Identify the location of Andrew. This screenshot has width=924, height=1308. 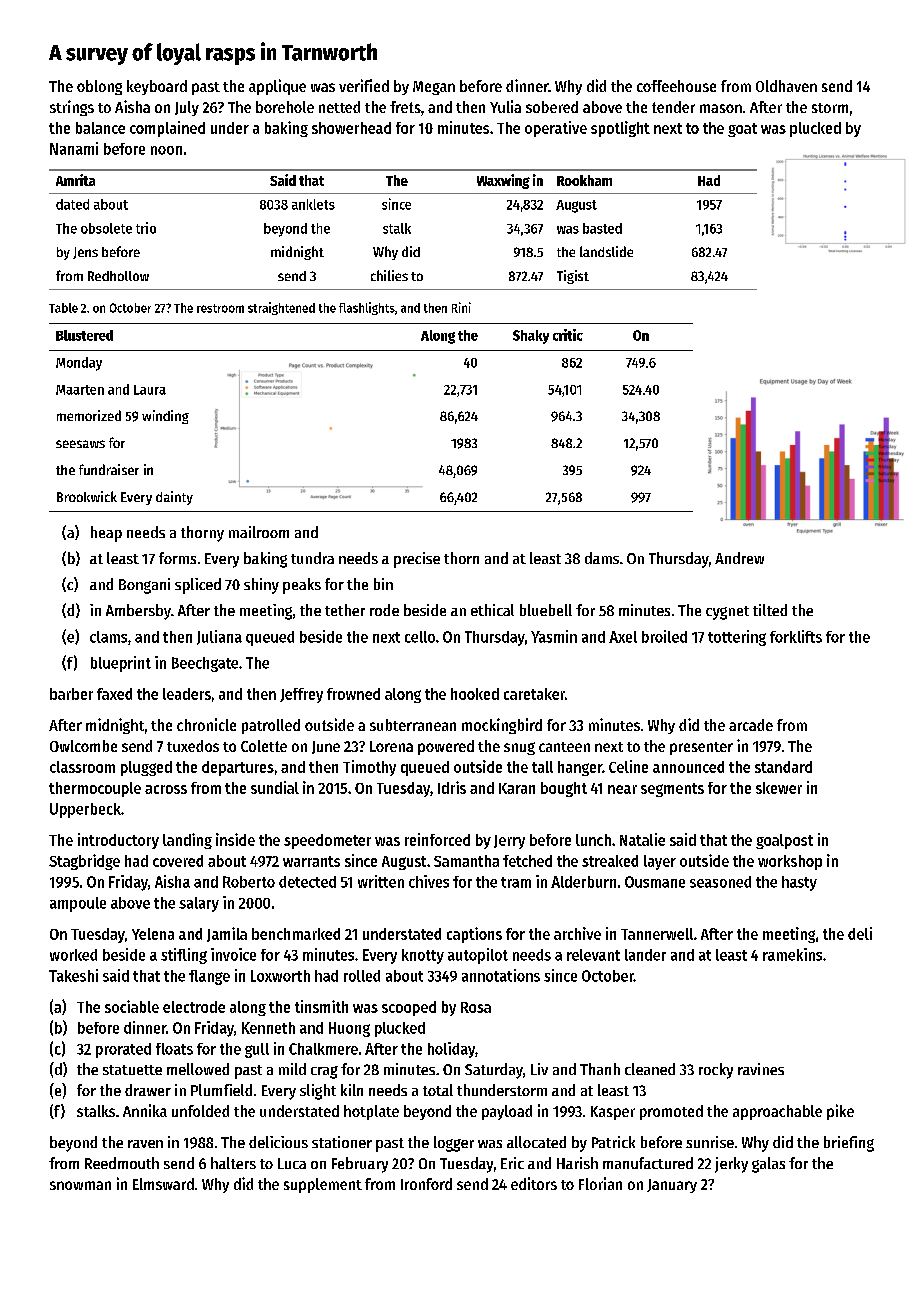
(739, 558).
